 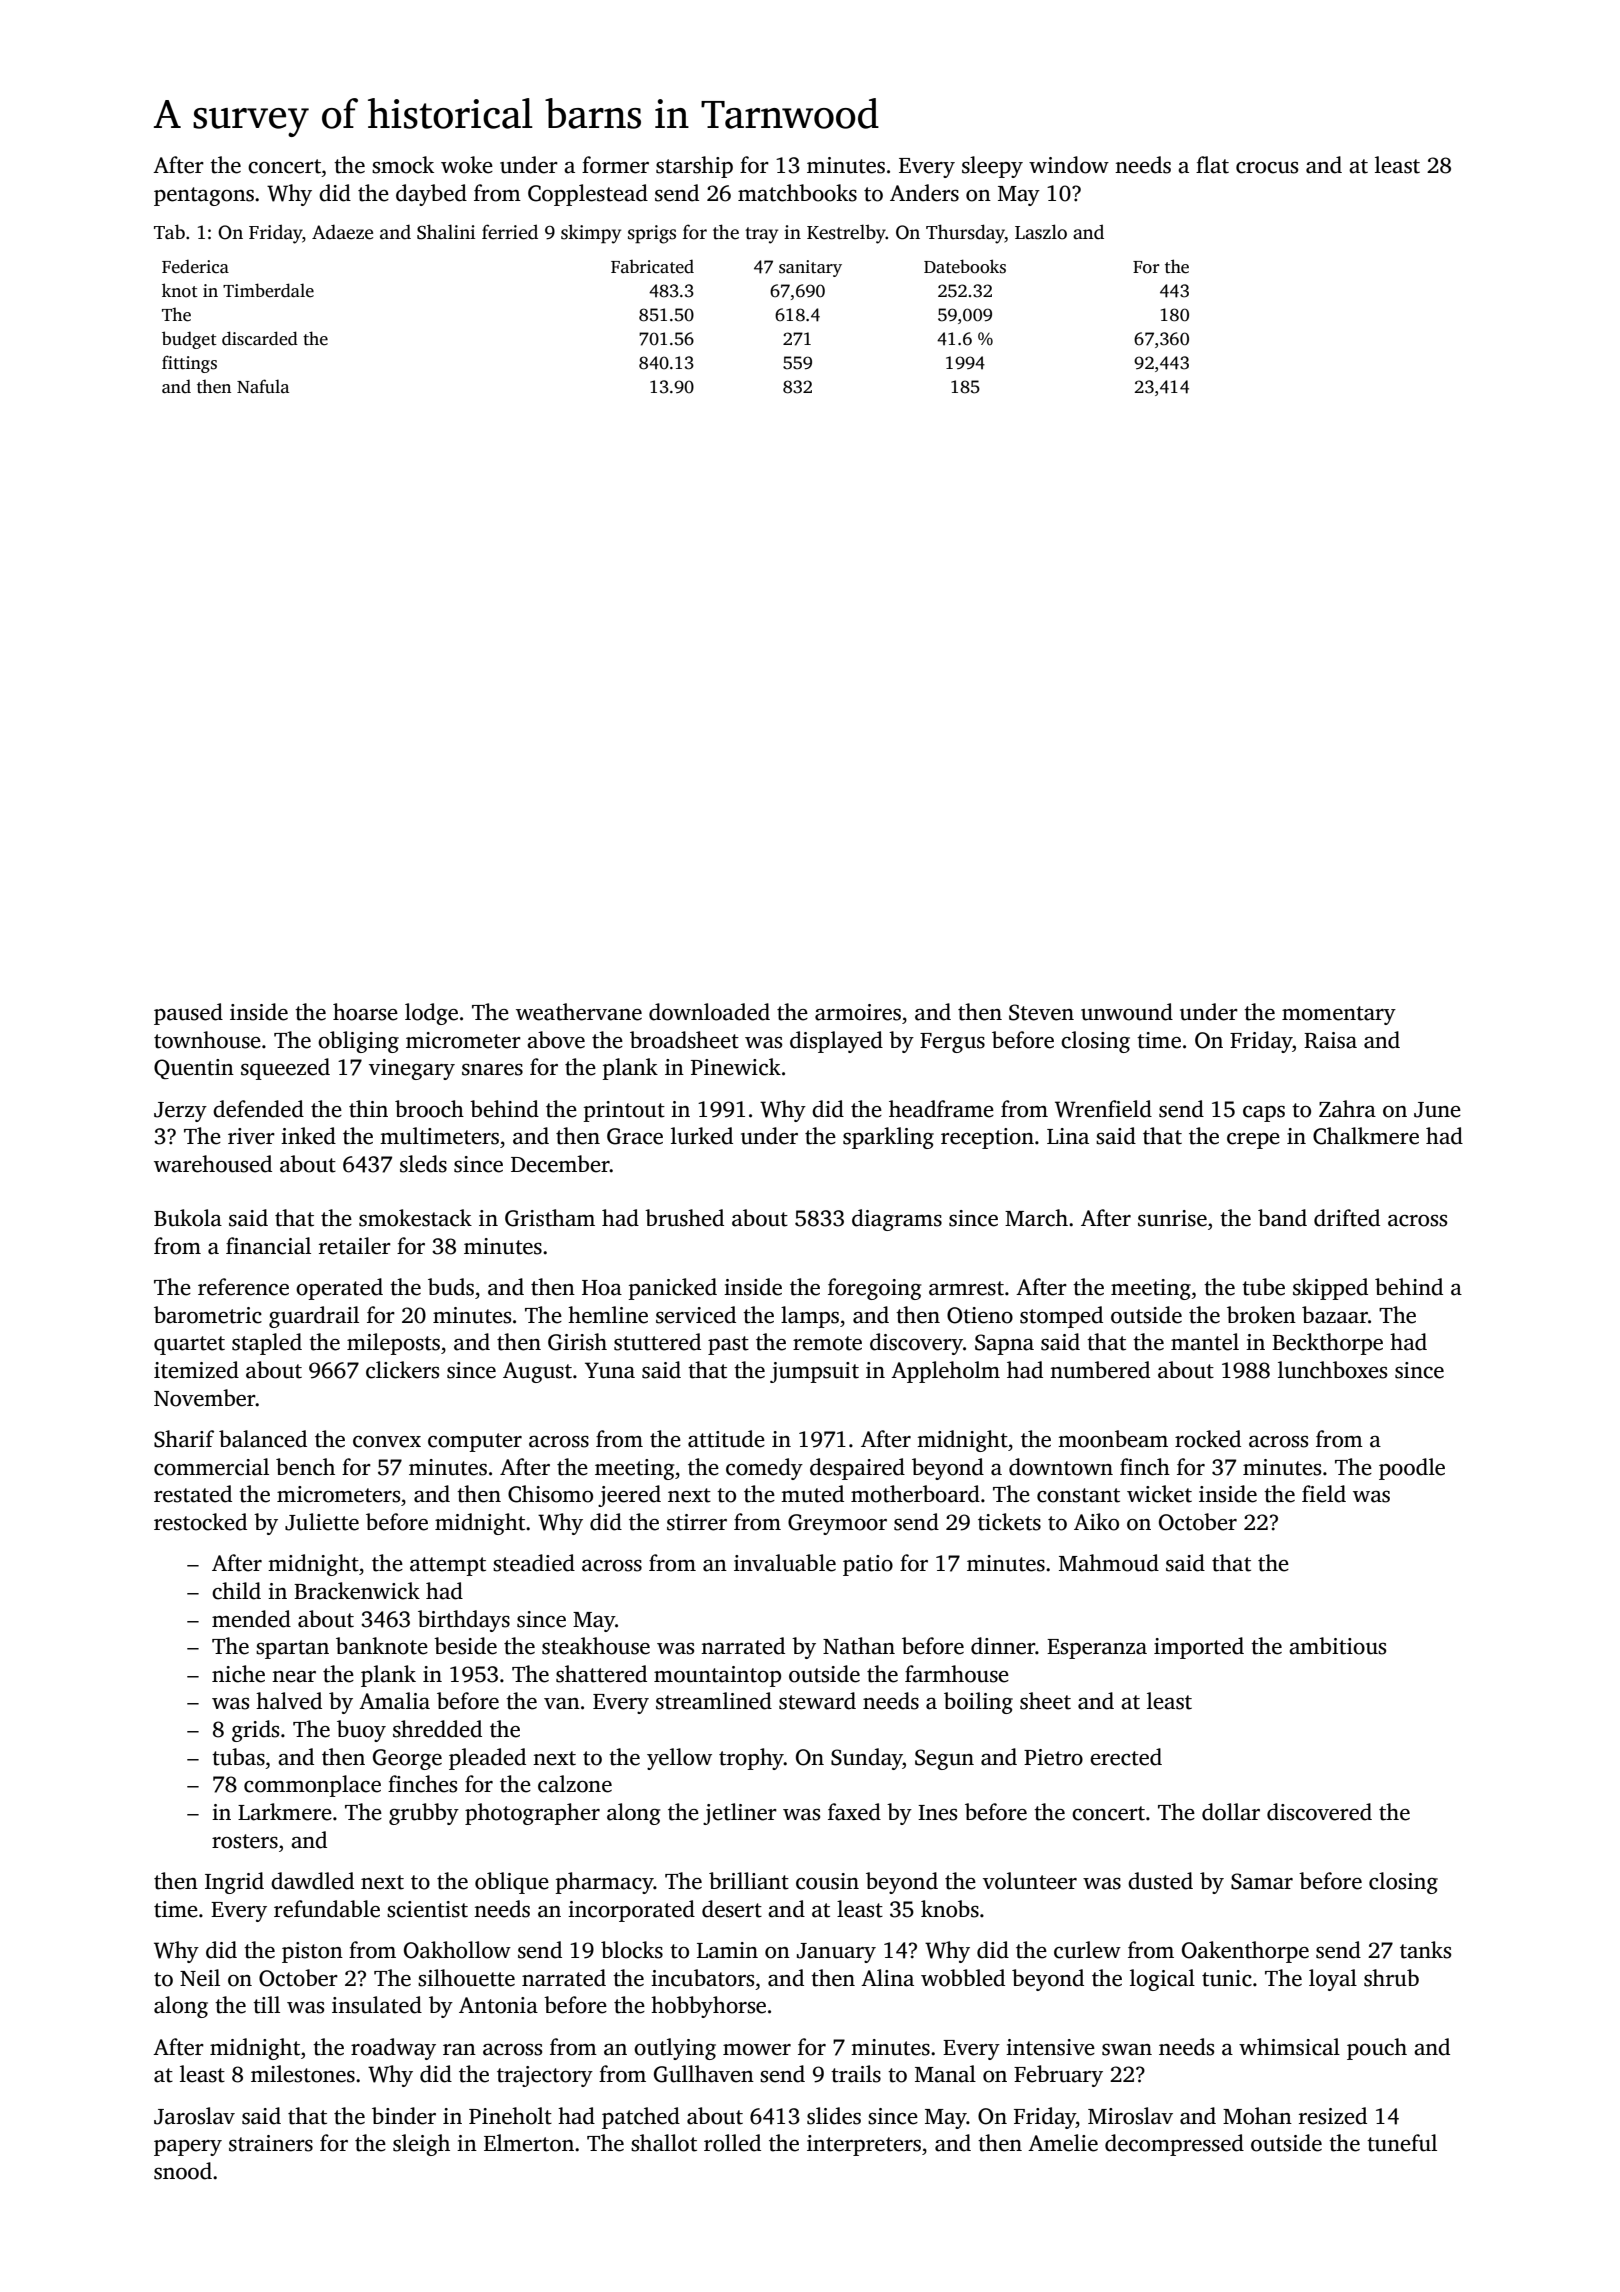 What do you see at coordinates (987, 1138) in the screenshot?
I see `reception` at bounding box center [987, 1138].
